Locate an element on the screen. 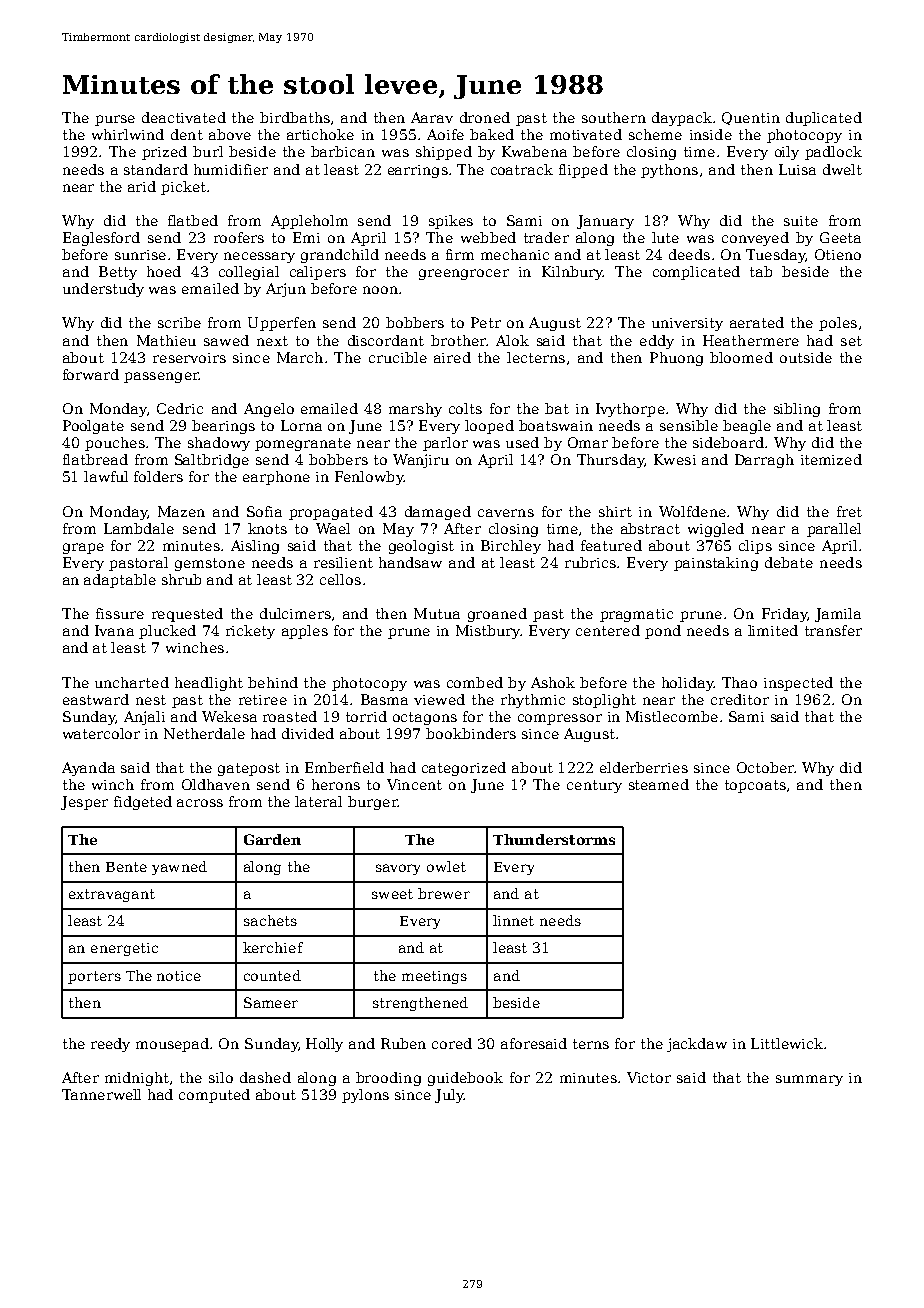 This screenshot has width=924, height=1308. Bente is located at coordinates (126, 867).
